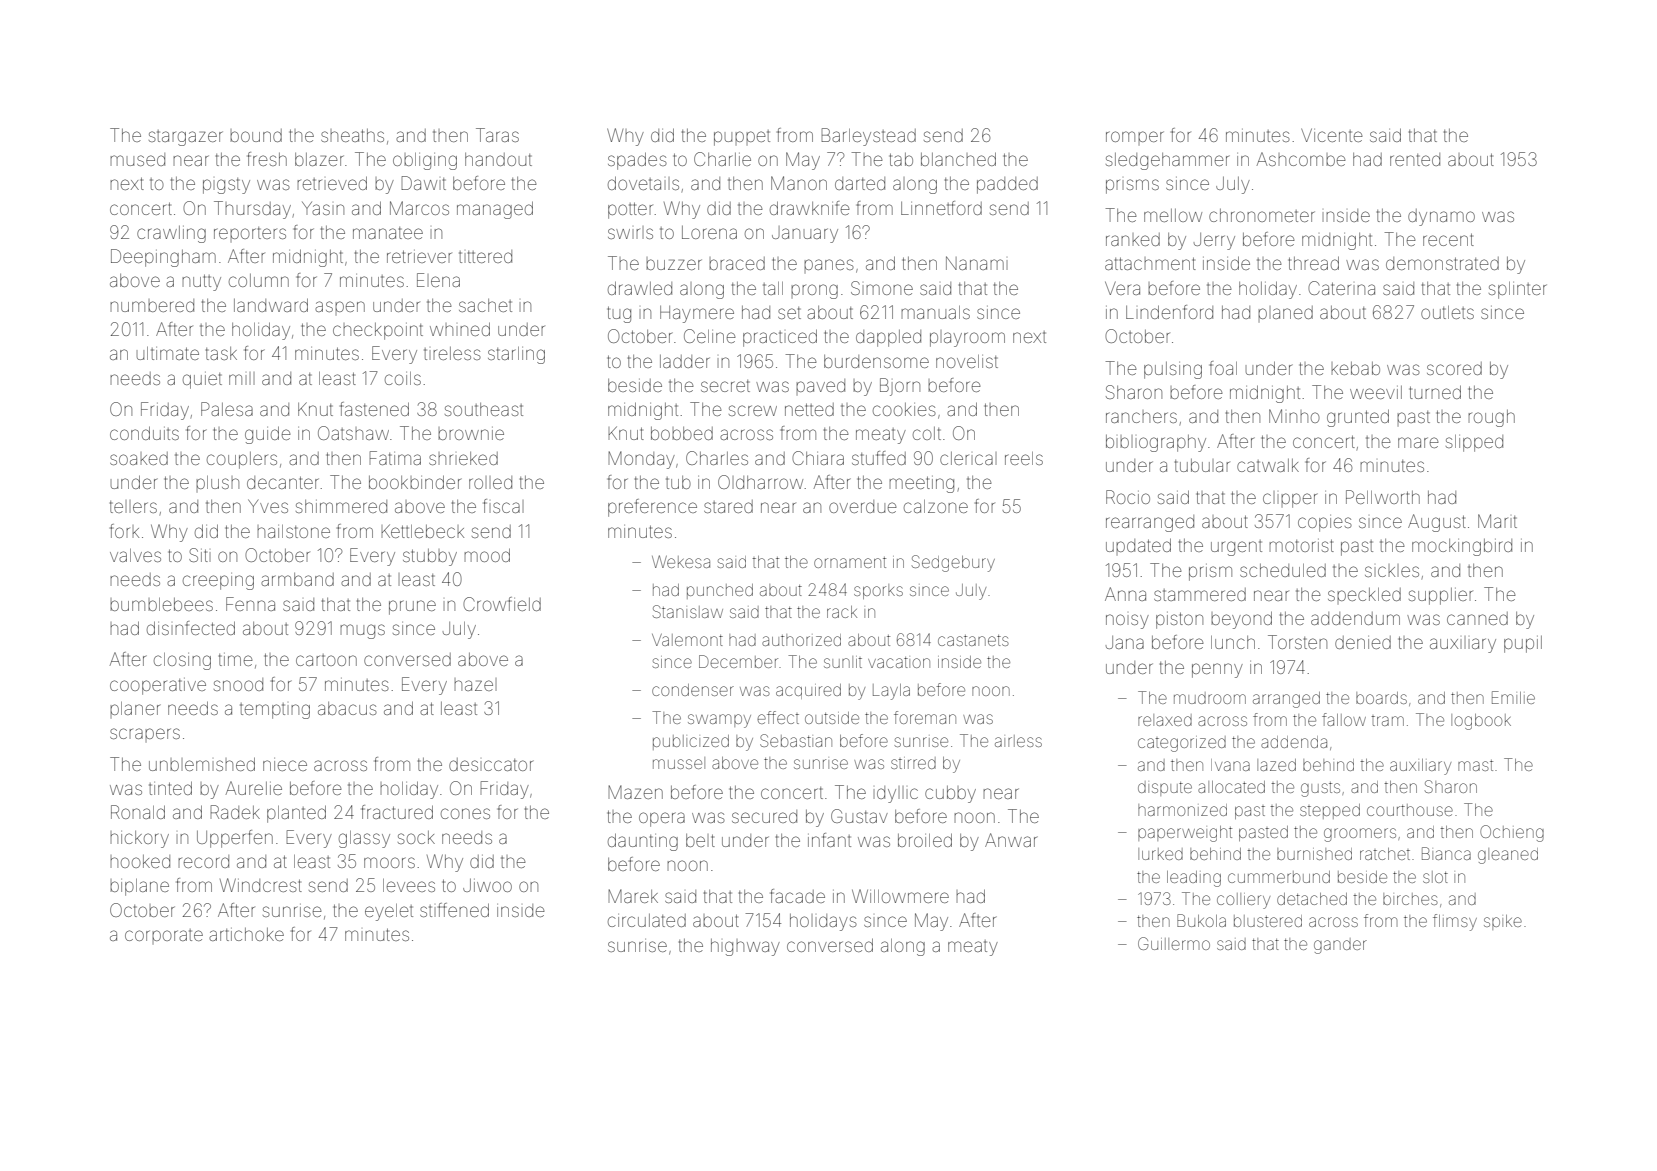  I want to click on ranked, so click(1133, 239).
